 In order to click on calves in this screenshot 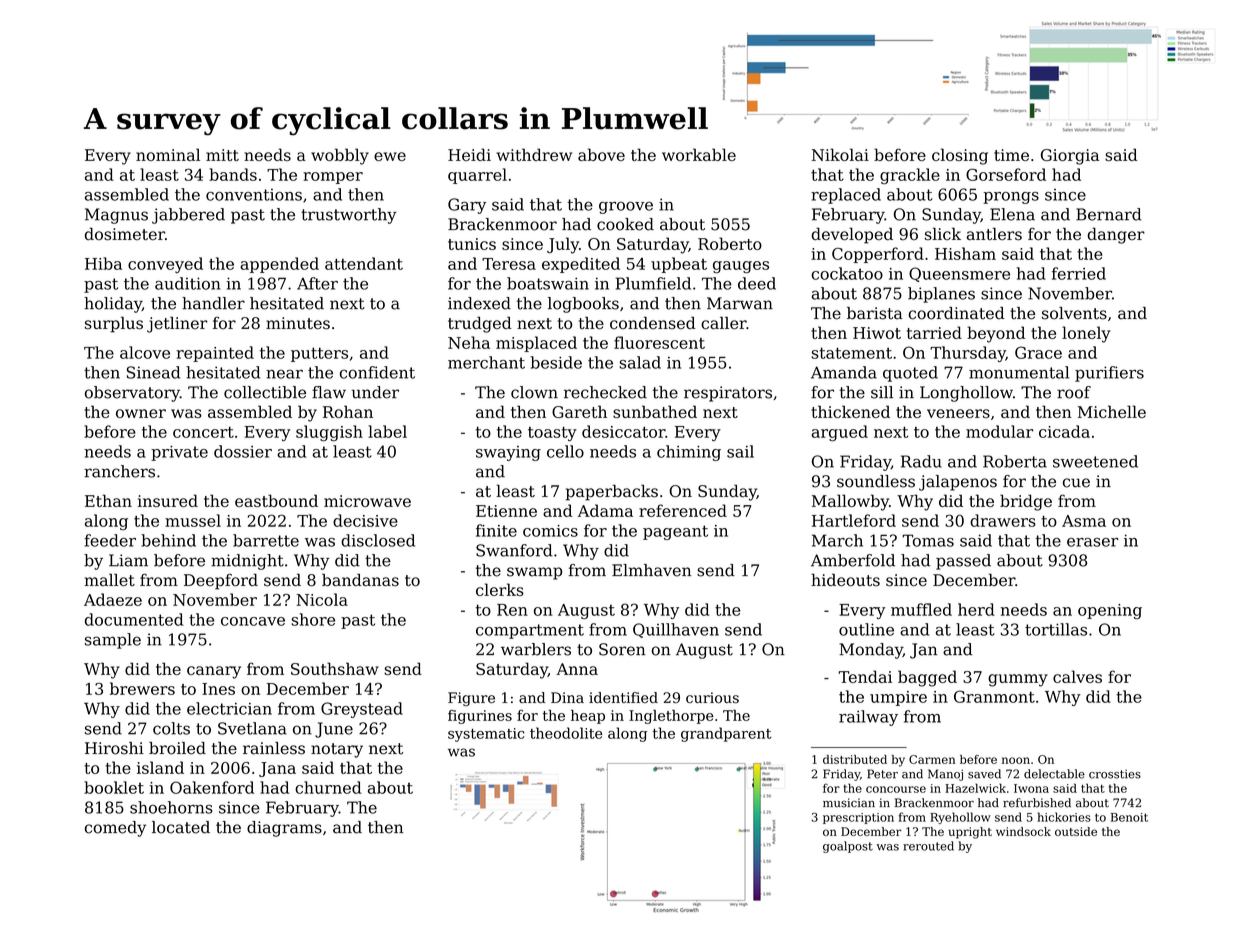, I will do `click(1077, 676)`.
